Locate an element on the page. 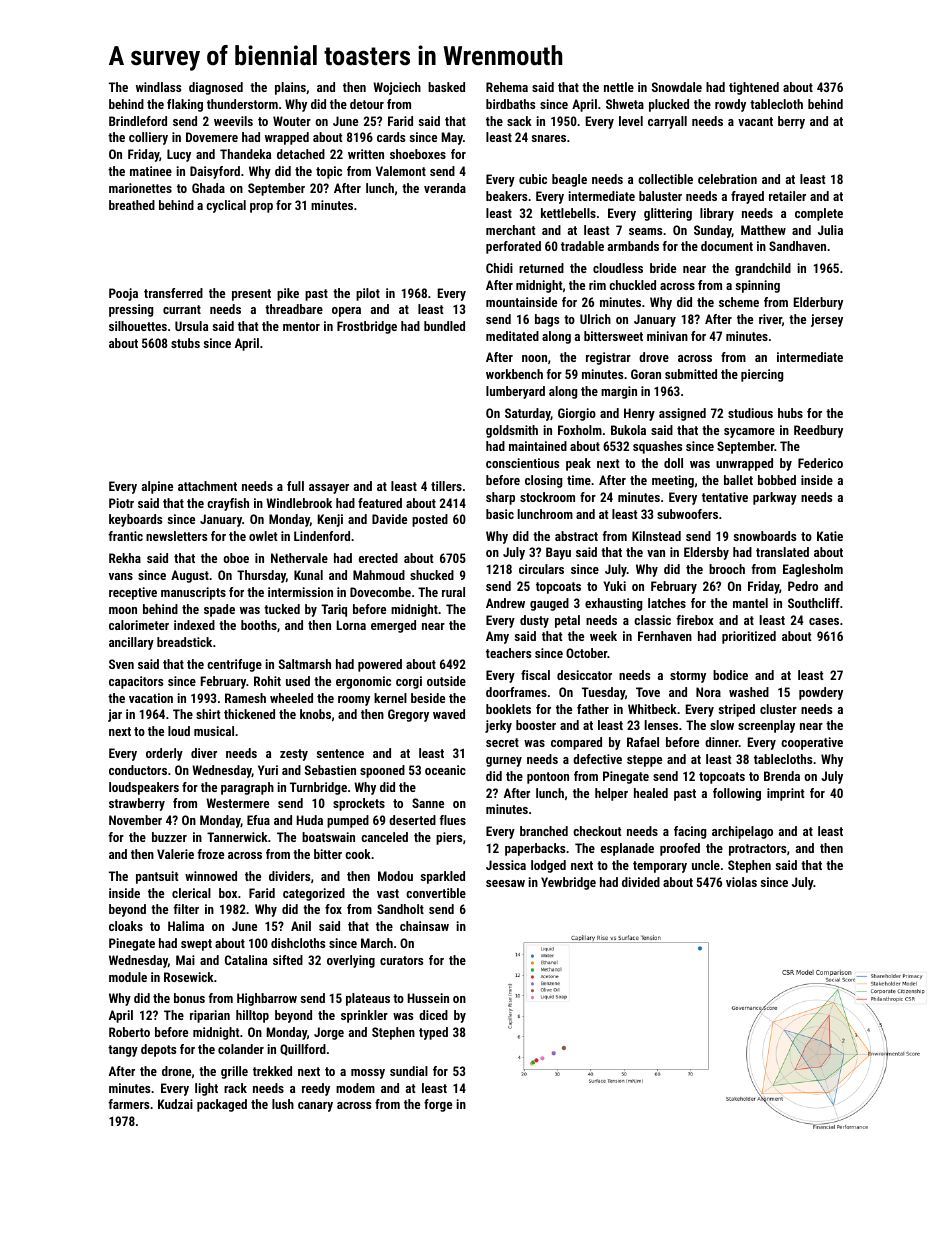  basked is located at coordinates (446, 87).
